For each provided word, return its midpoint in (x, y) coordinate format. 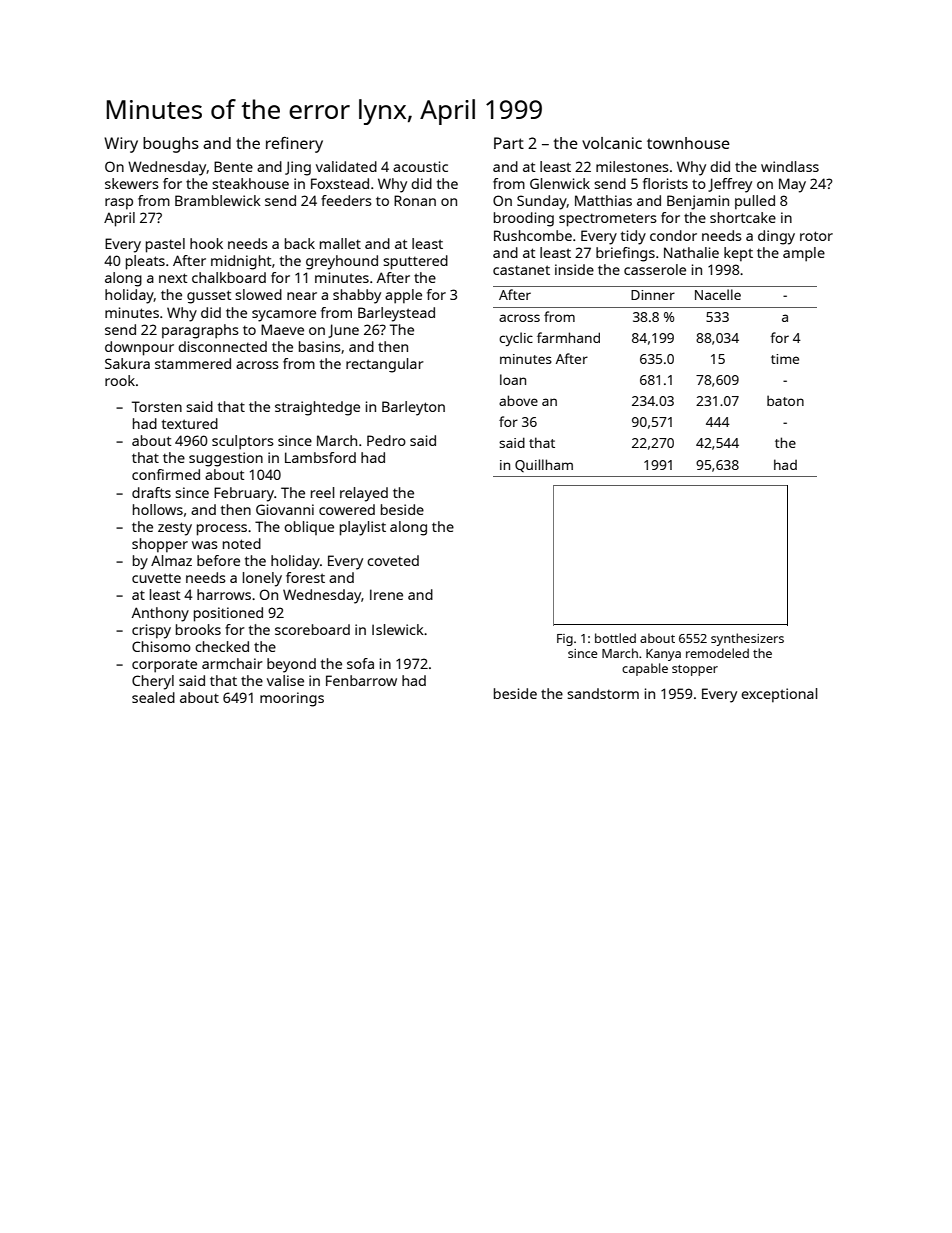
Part (509, 143)
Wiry (121, 145)
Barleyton (413, 408)
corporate (164, 666)
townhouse (688, 143)
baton (785, 400)
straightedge (317, 408)
